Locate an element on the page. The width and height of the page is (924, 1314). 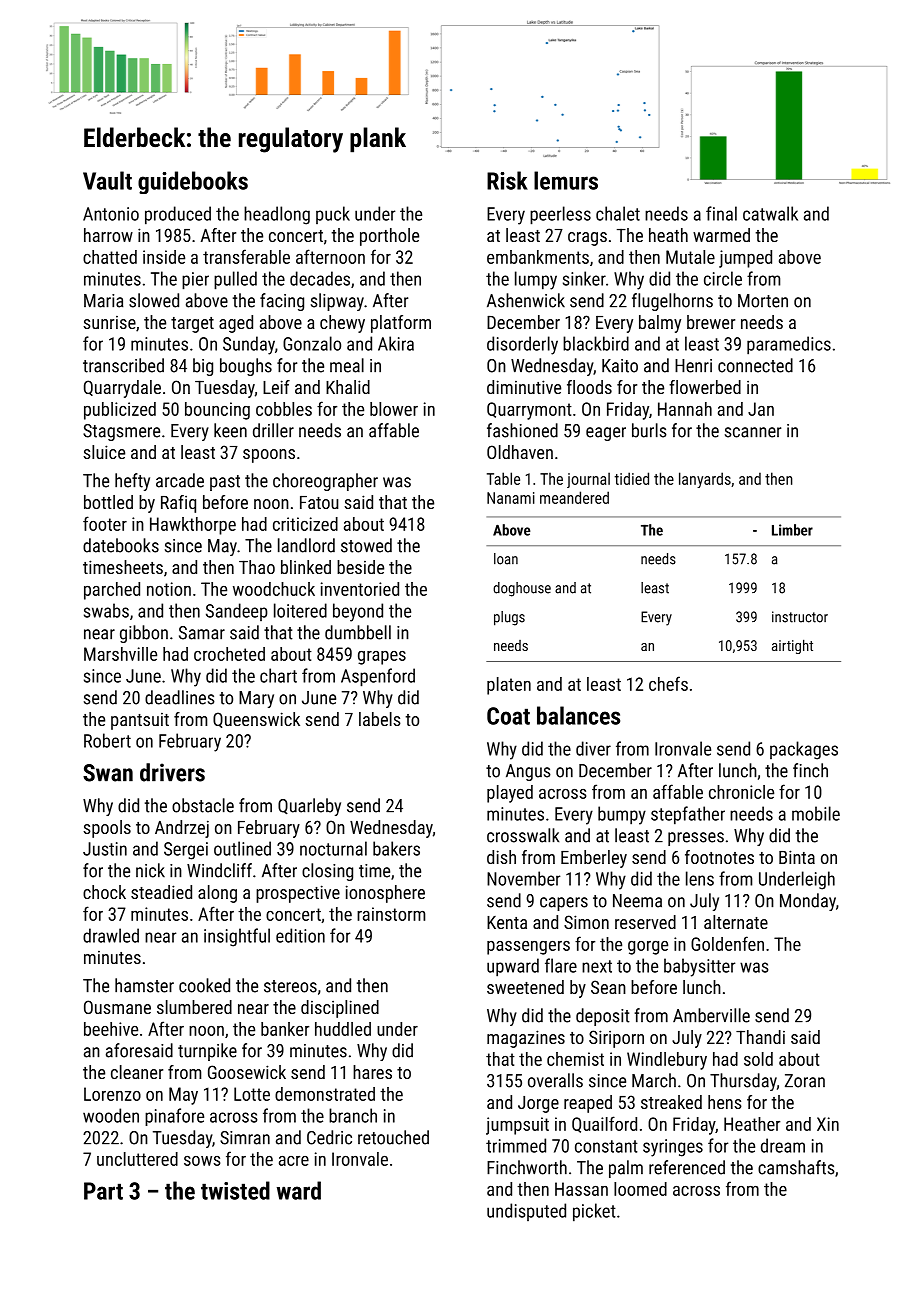
Lotte is located at coordinates (252, 1094).
